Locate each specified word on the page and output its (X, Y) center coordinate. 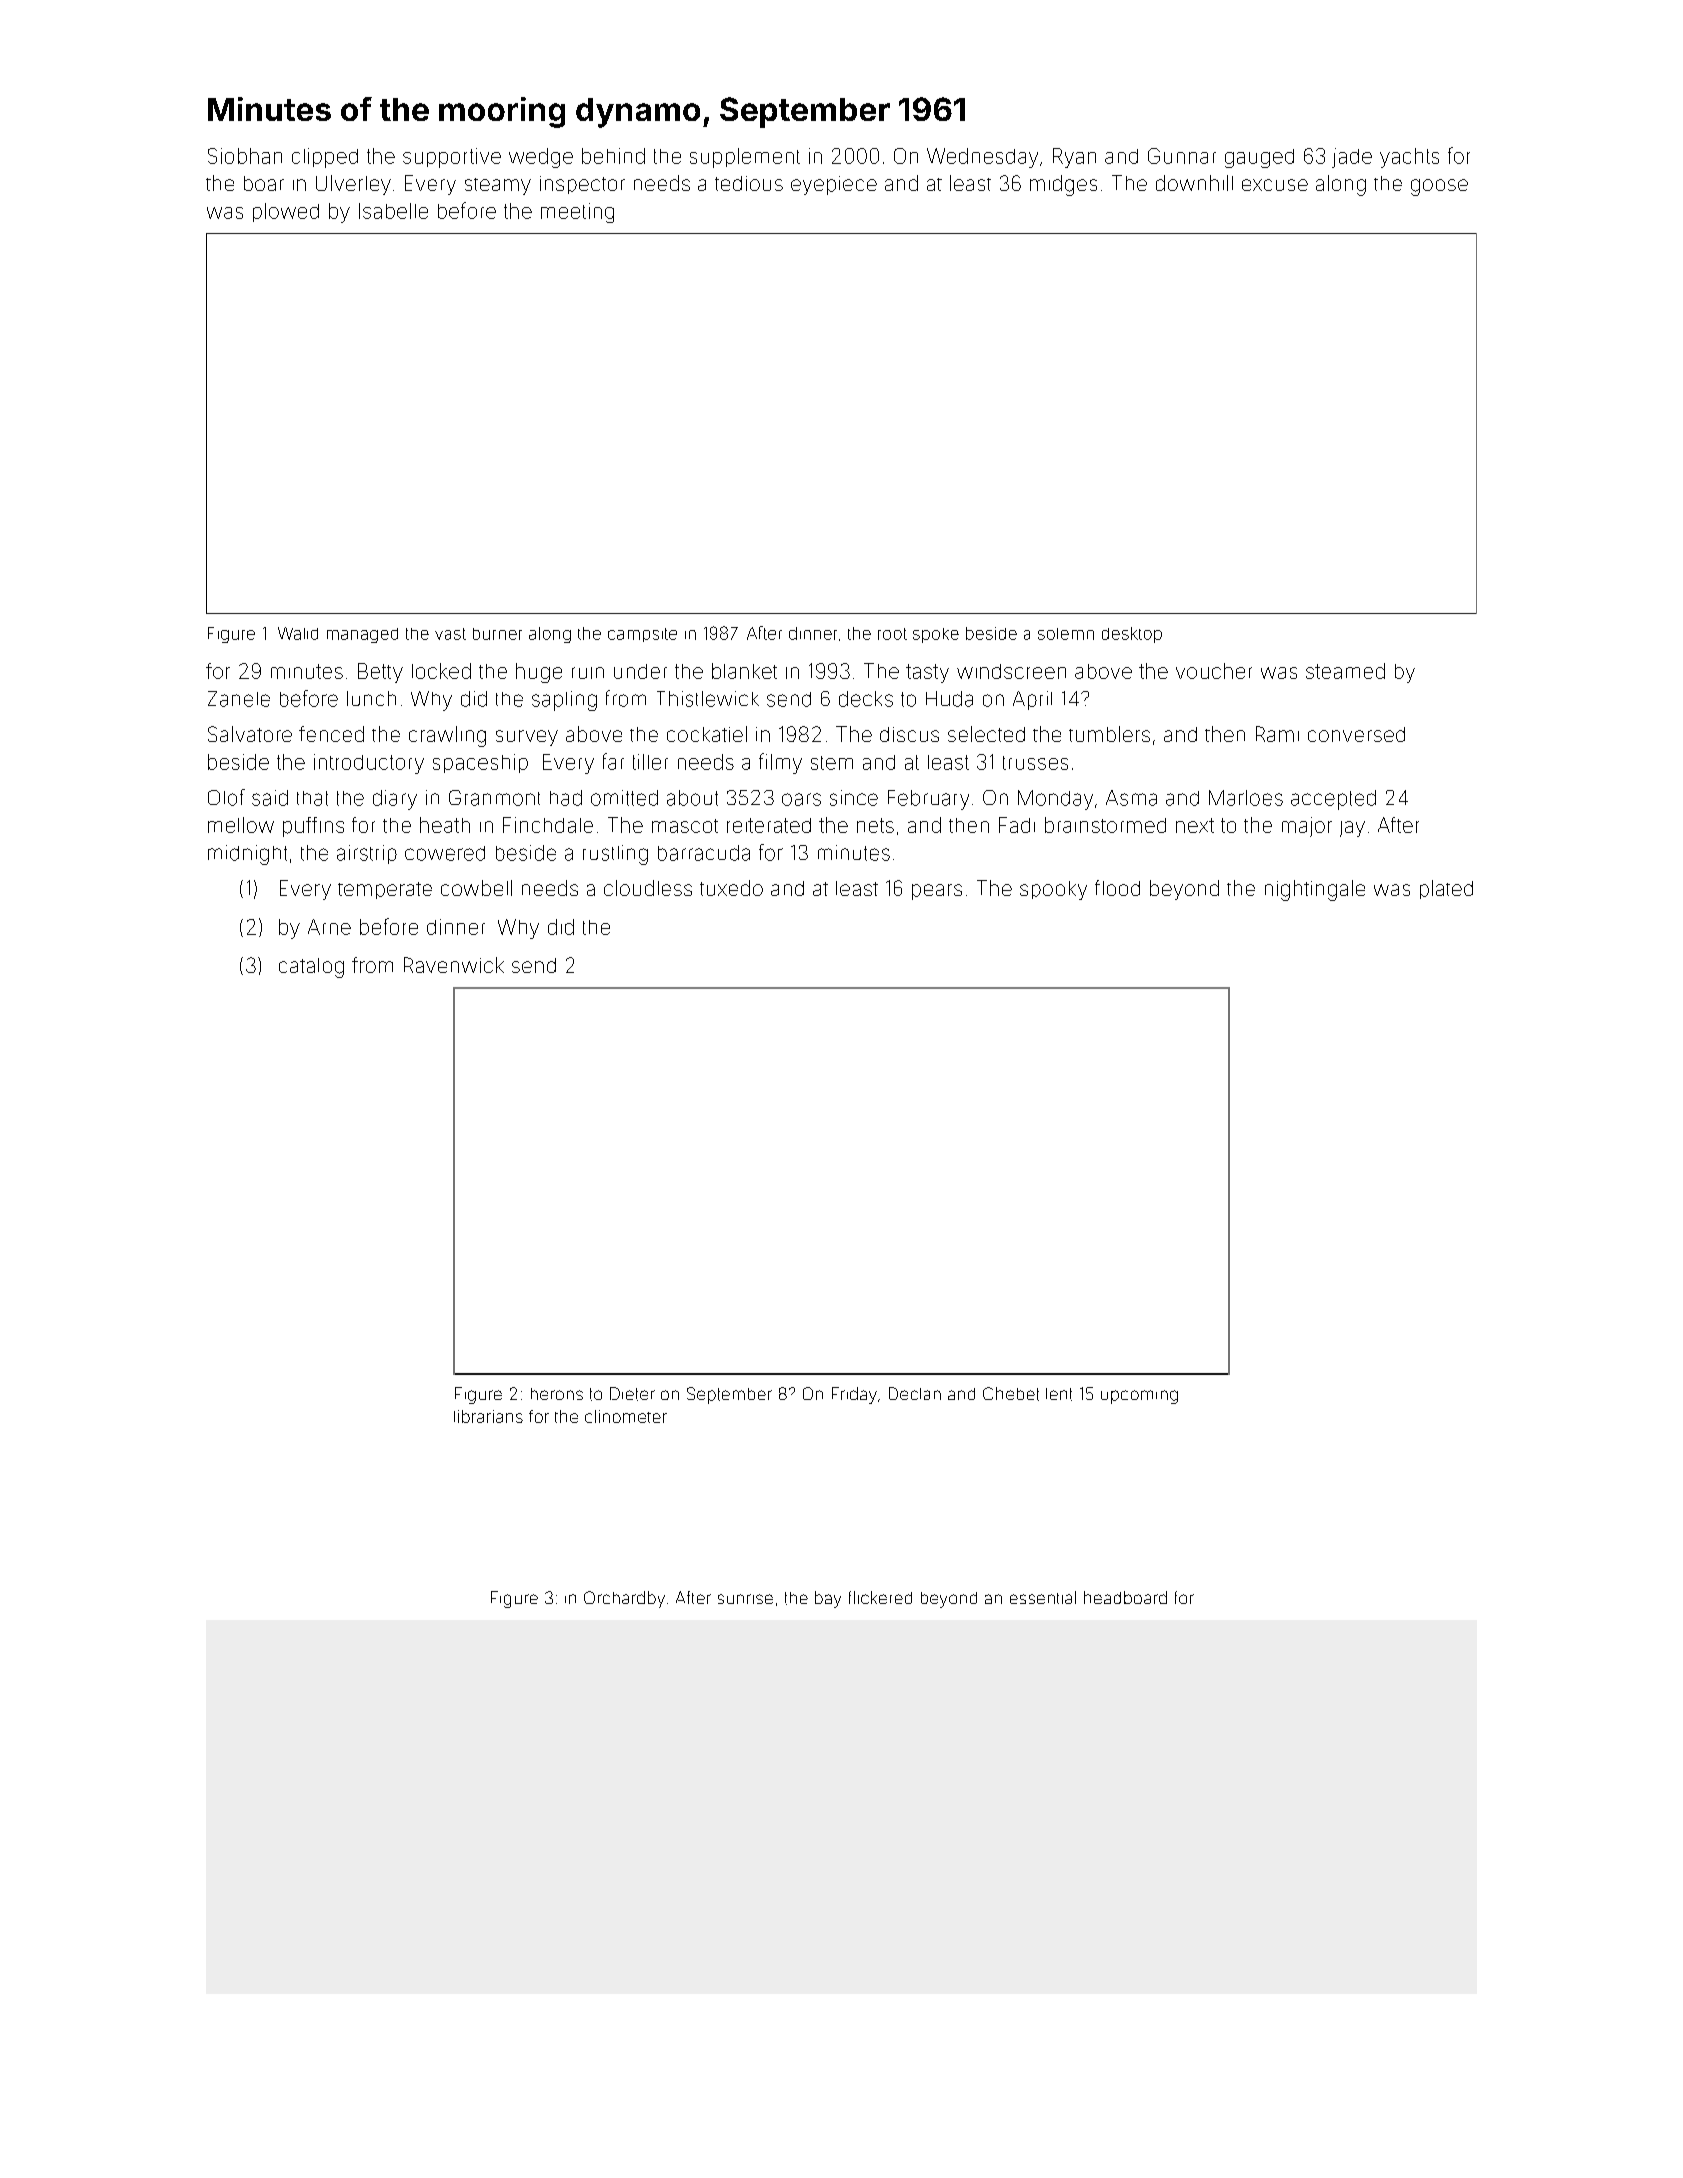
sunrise (745, 1599)
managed (362, 635)
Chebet (1011, 1394)
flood (1117, 888)
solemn (1066, 634)
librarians (488, 1416)
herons (557, 1394)
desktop (1132, 635)
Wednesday (982, 158)
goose (1439, 187)
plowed (286, 212)
